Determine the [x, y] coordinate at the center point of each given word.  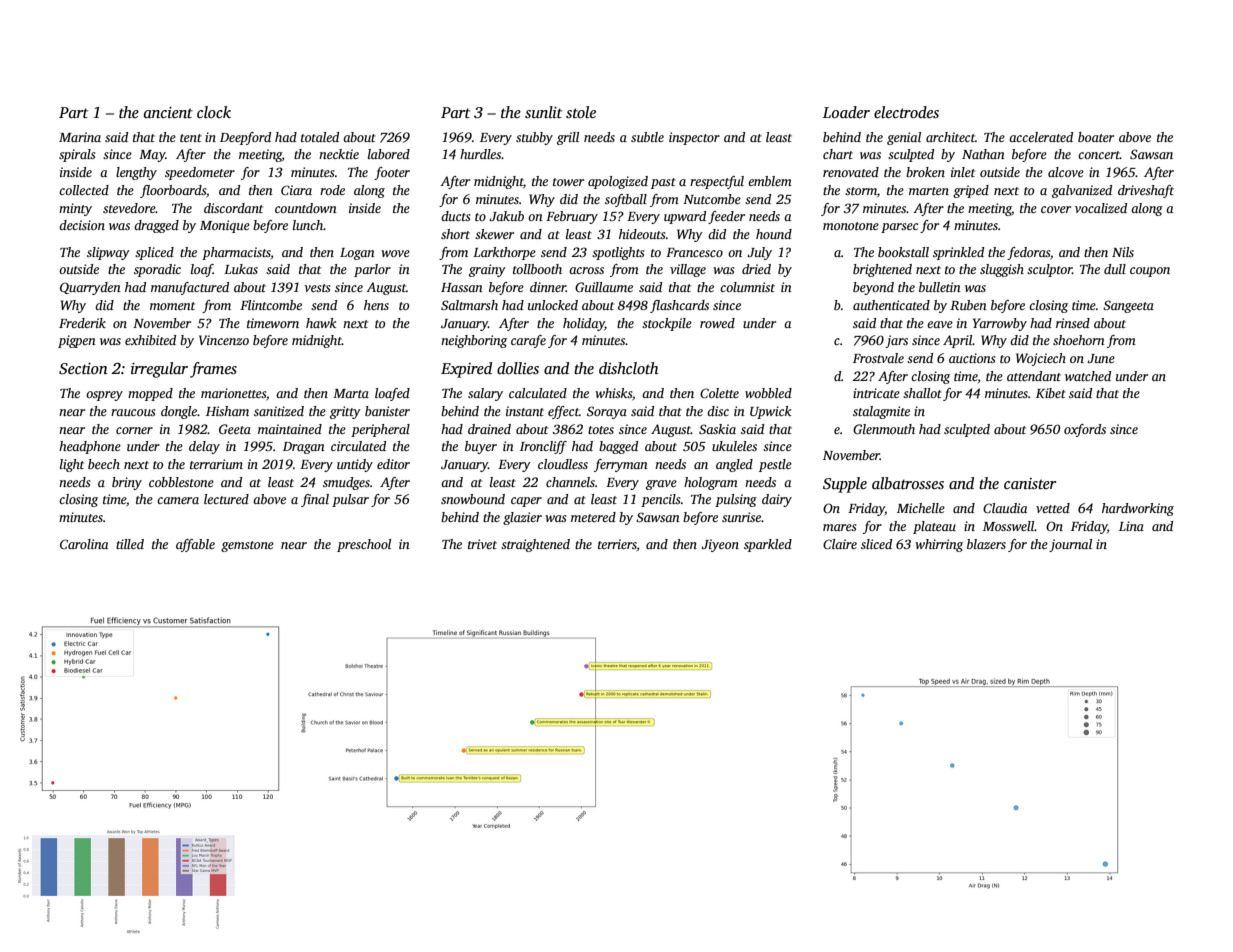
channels [570, 482]
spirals [77, 155]
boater [1096, 137]
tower [568, 182]
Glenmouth [884, 429]
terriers [617, 544]
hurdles [481, 154]
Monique [225, 226]
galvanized [1082, 191]
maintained [290, 429]
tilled [130, 544]
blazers [986, 544]
